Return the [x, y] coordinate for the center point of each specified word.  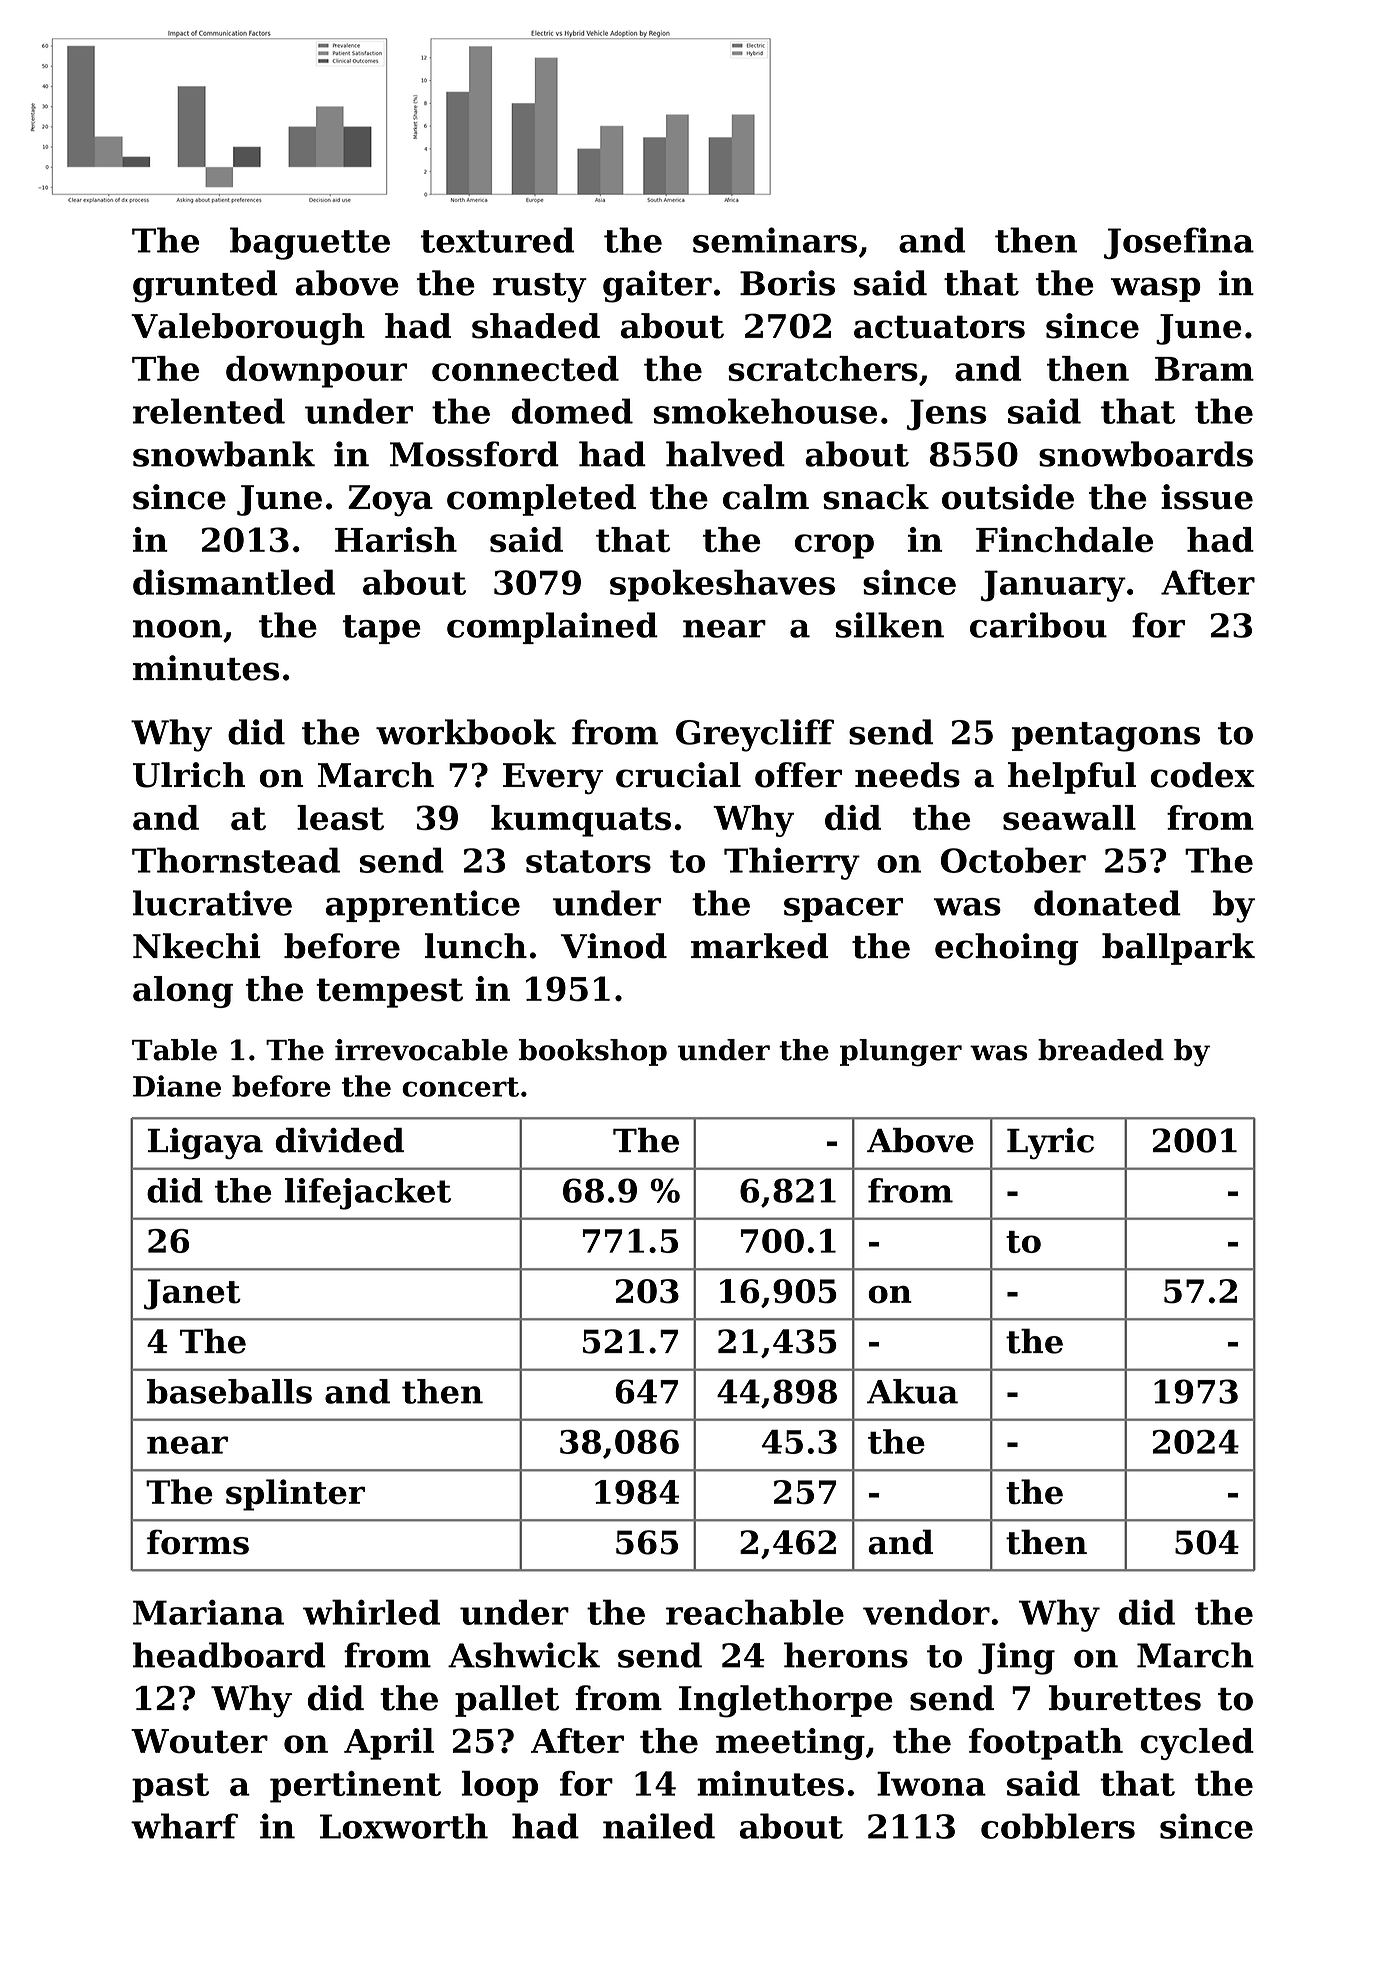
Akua [912, 1391]
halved [725, 454]
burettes [1125, 1698]
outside [1008, 497]
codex [1203, 775]
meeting [790, 1744]
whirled [371, 1612]
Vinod [614, 946]
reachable [755, 1612]
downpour [316, 372]
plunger [901, 1053]
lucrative [212, 903]
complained [552, 628]
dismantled [234, 582]
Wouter [199, 1741]
